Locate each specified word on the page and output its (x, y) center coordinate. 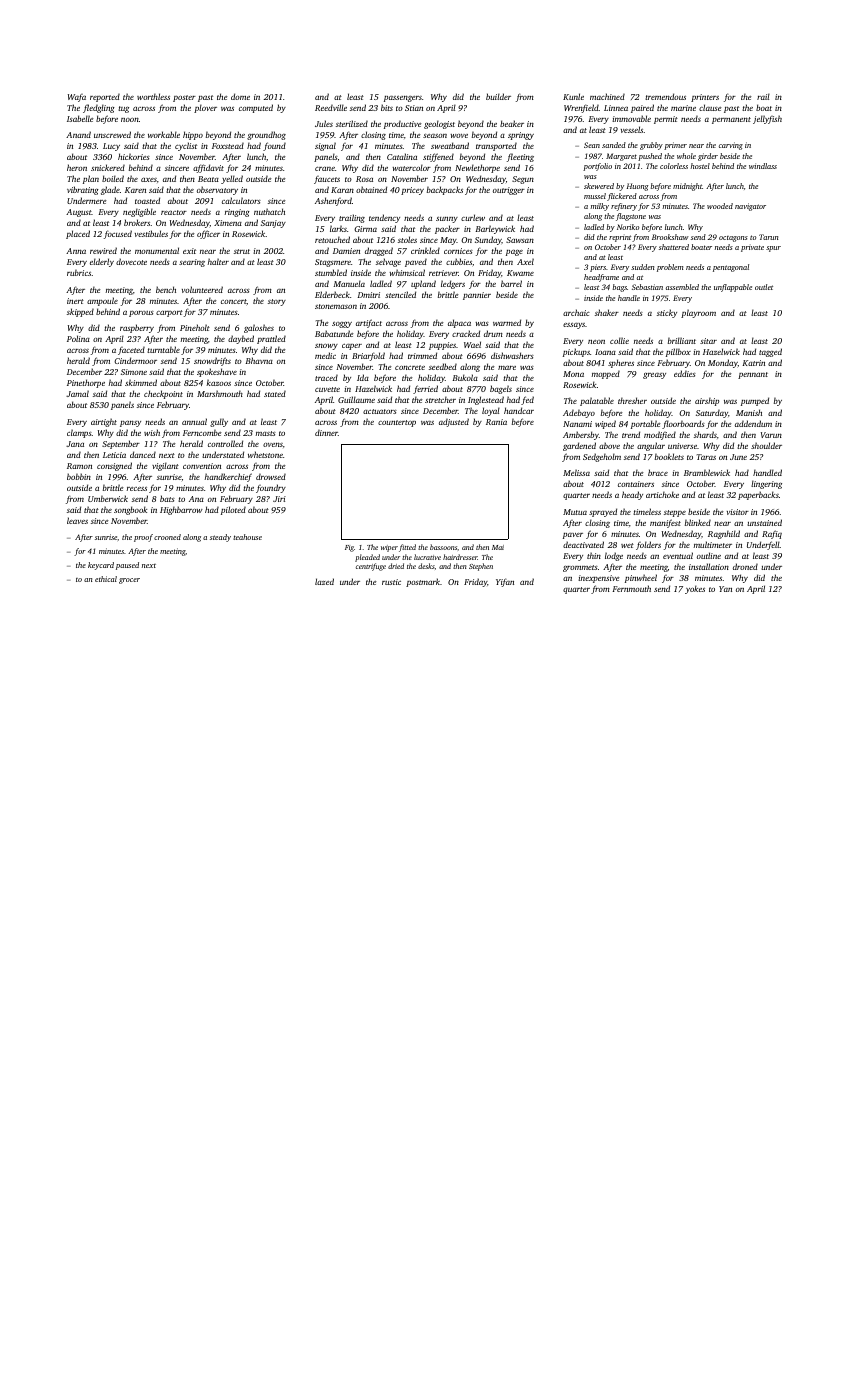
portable (646, 424)
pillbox (678, 352)
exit (189, 251)
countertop (397, 423)
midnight (687, 187)
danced (143, 454)
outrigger (509, 191)
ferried (425, 389)
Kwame (520, 273)
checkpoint (163, 394)
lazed (324, 581)
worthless (153, 96)
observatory (217, 190)
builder (498, 96)
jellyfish (767, 119)
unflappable (733, 288)
